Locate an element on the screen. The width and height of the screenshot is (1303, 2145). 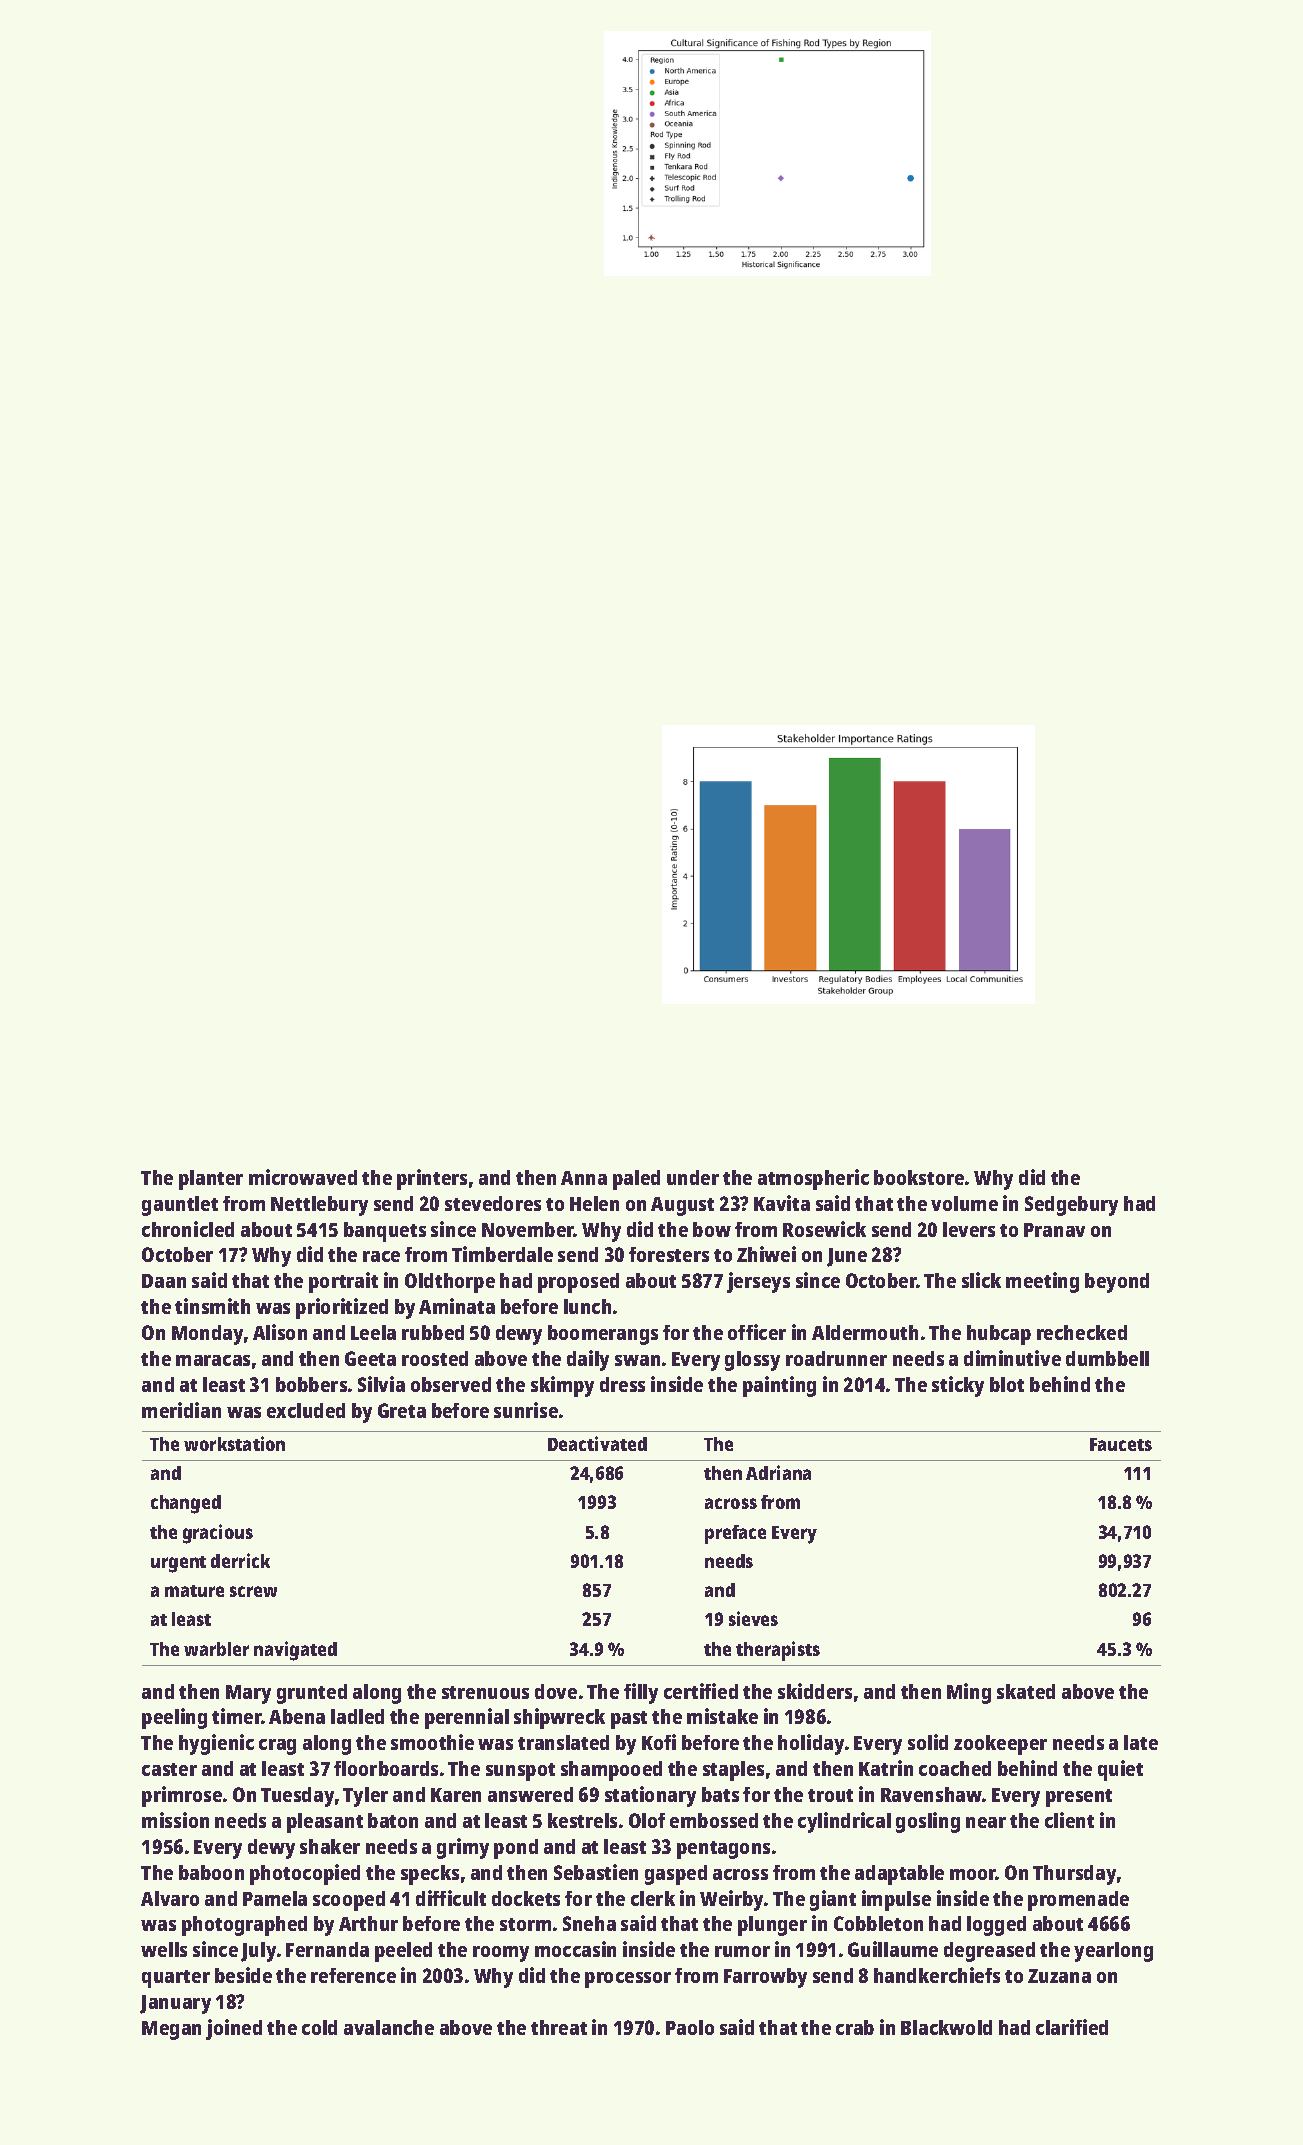
clerk is located at coordinates (653, 1898).
